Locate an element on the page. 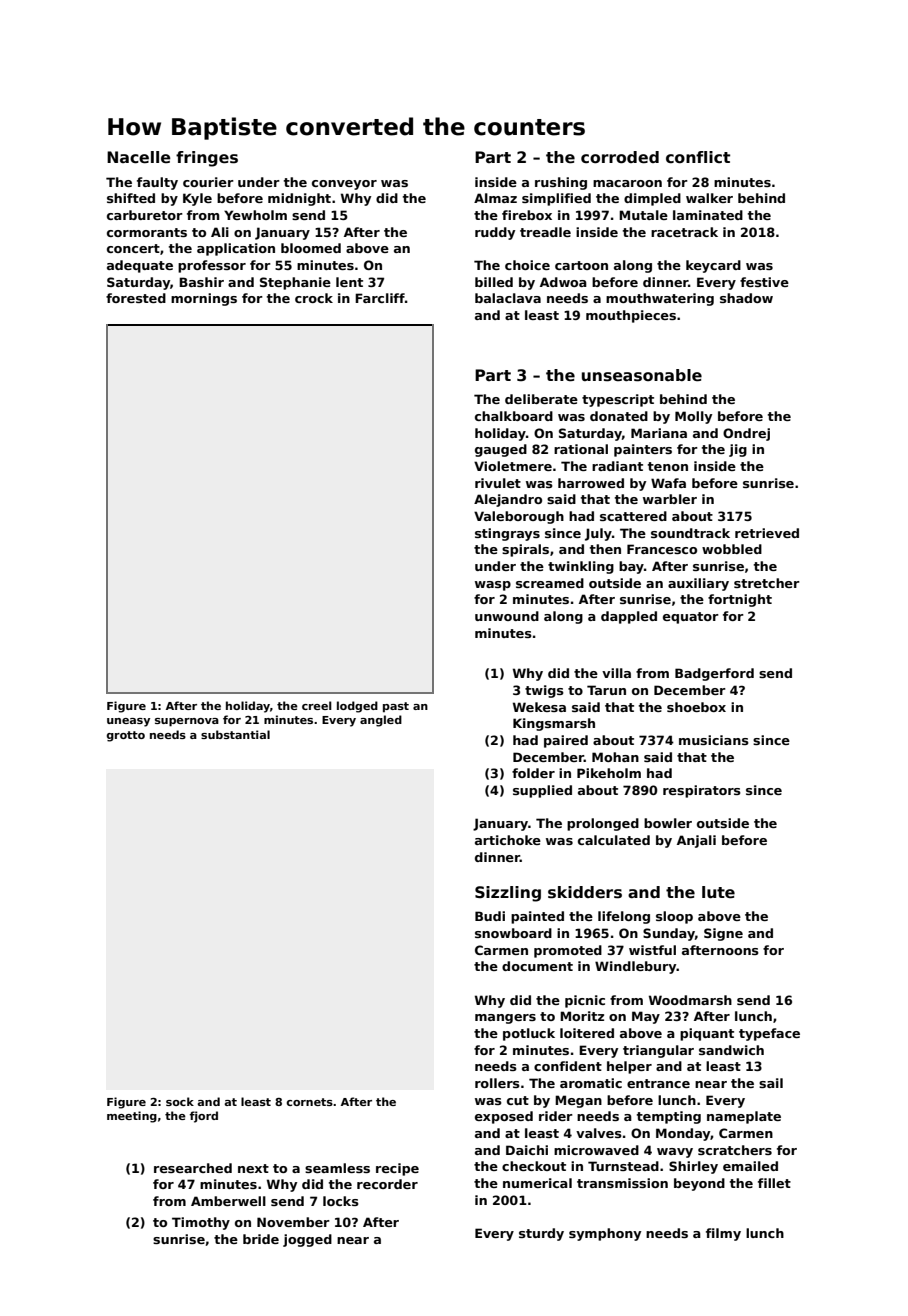 This document has height=1316, width=908. Nacelle is located at coordinates (139, 157).
